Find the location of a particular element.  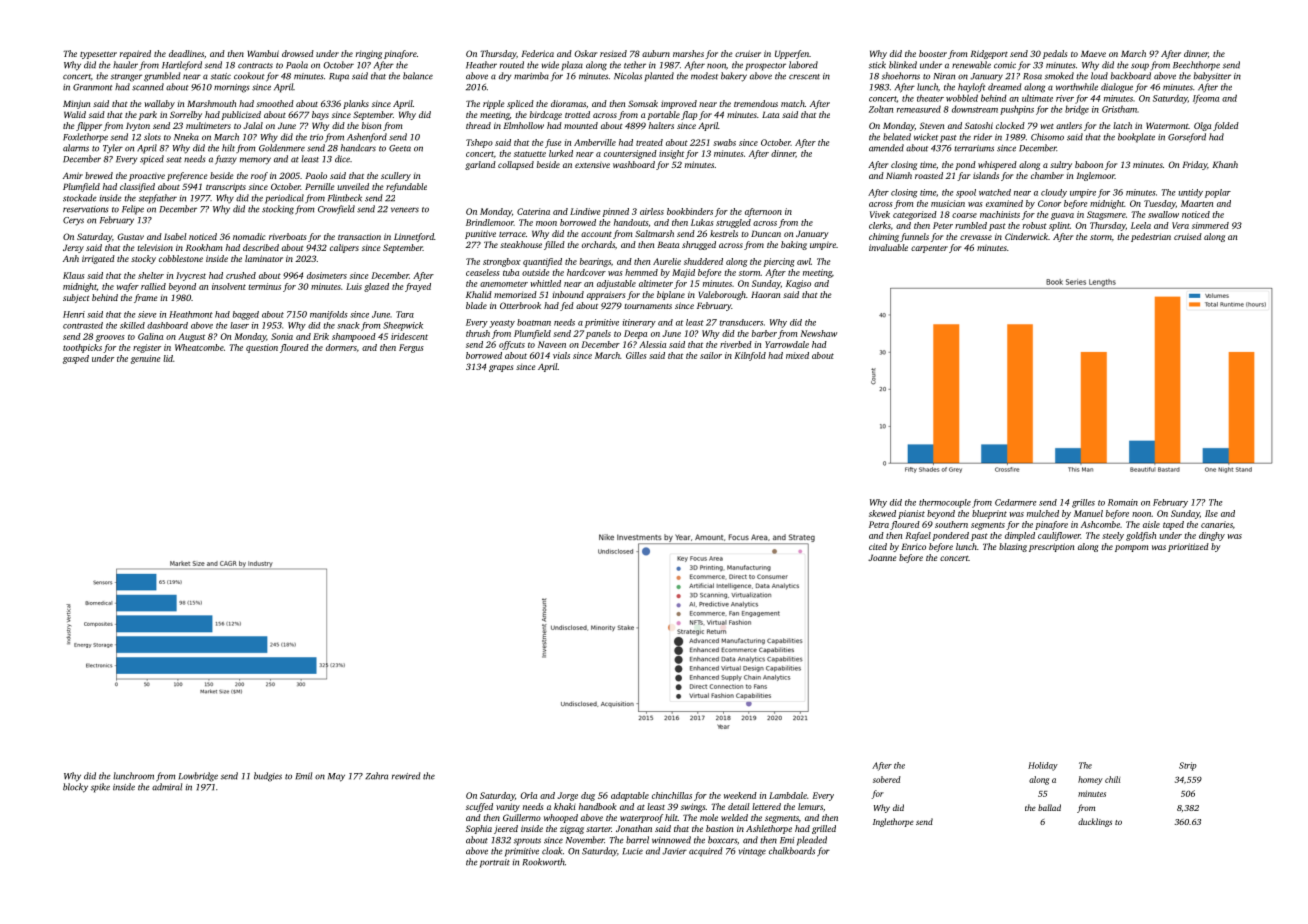

spike is located at coordinates (100, 788).
